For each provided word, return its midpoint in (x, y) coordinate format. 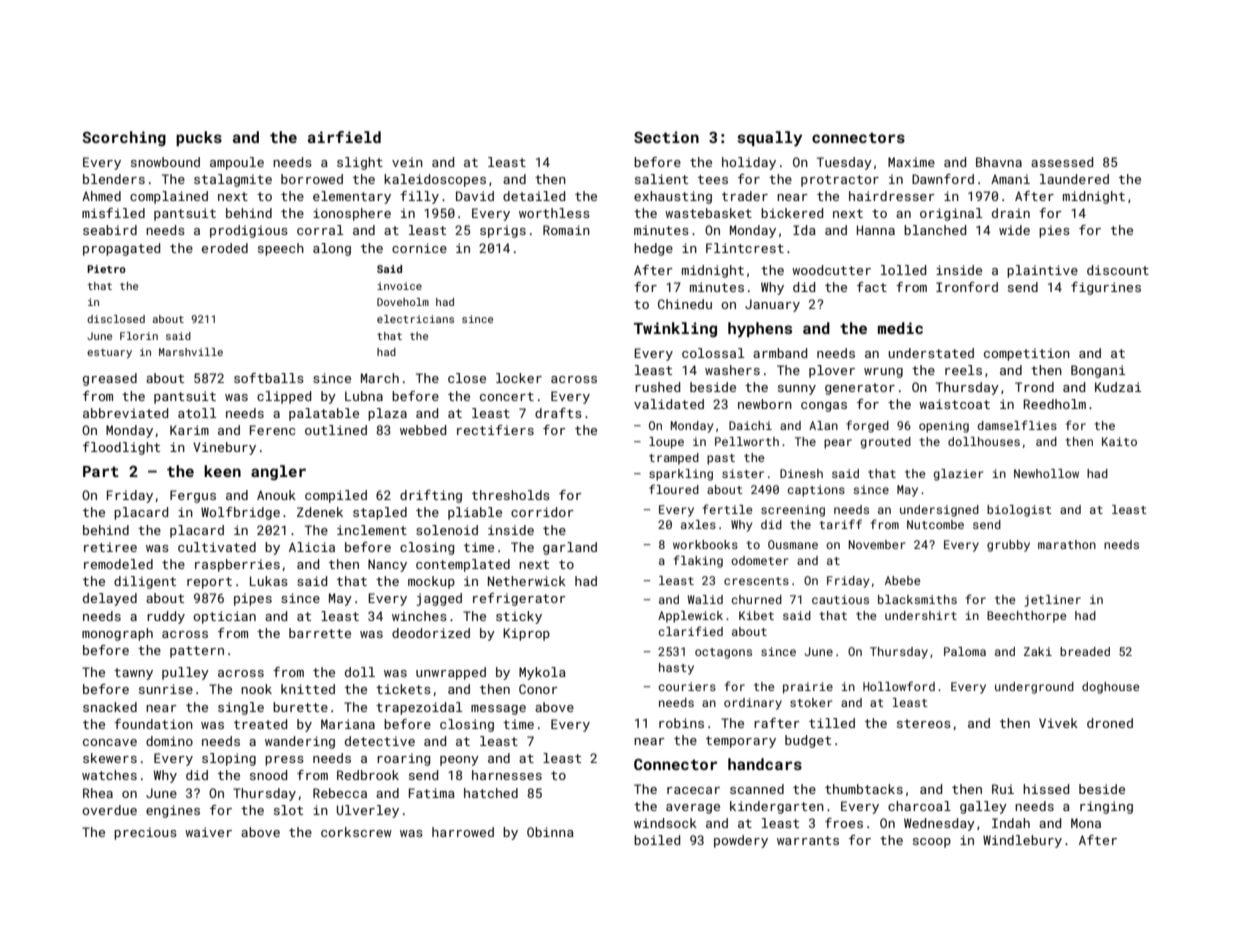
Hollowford (899, 686)
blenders (114, 179)
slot (288, 810)
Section (666, 137)
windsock (665, 823)
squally (769, 139)
